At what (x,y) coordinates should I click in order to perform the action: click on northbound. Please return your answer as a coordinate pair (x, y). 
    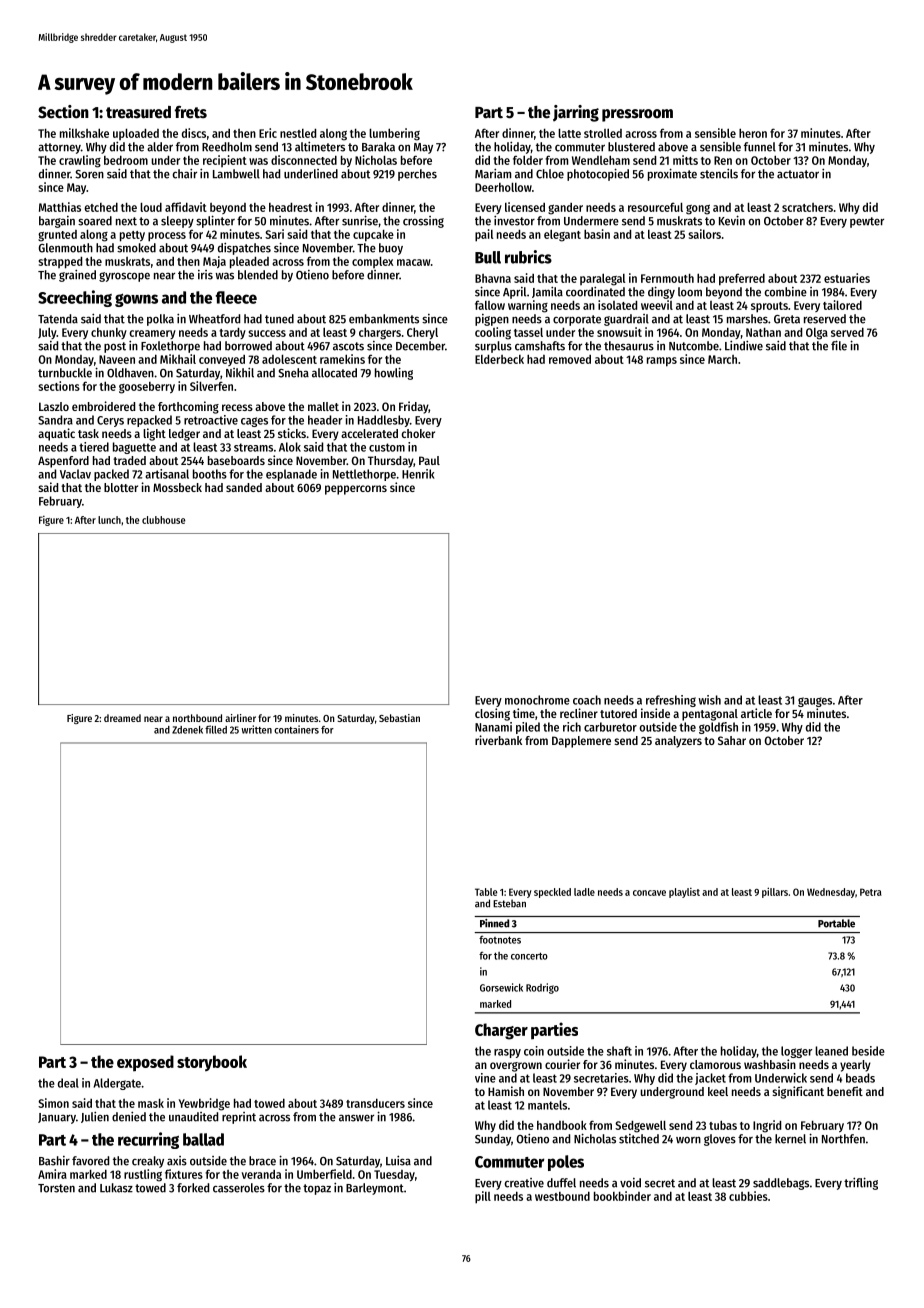
    Looking at the image, I should click on (197, 718).
